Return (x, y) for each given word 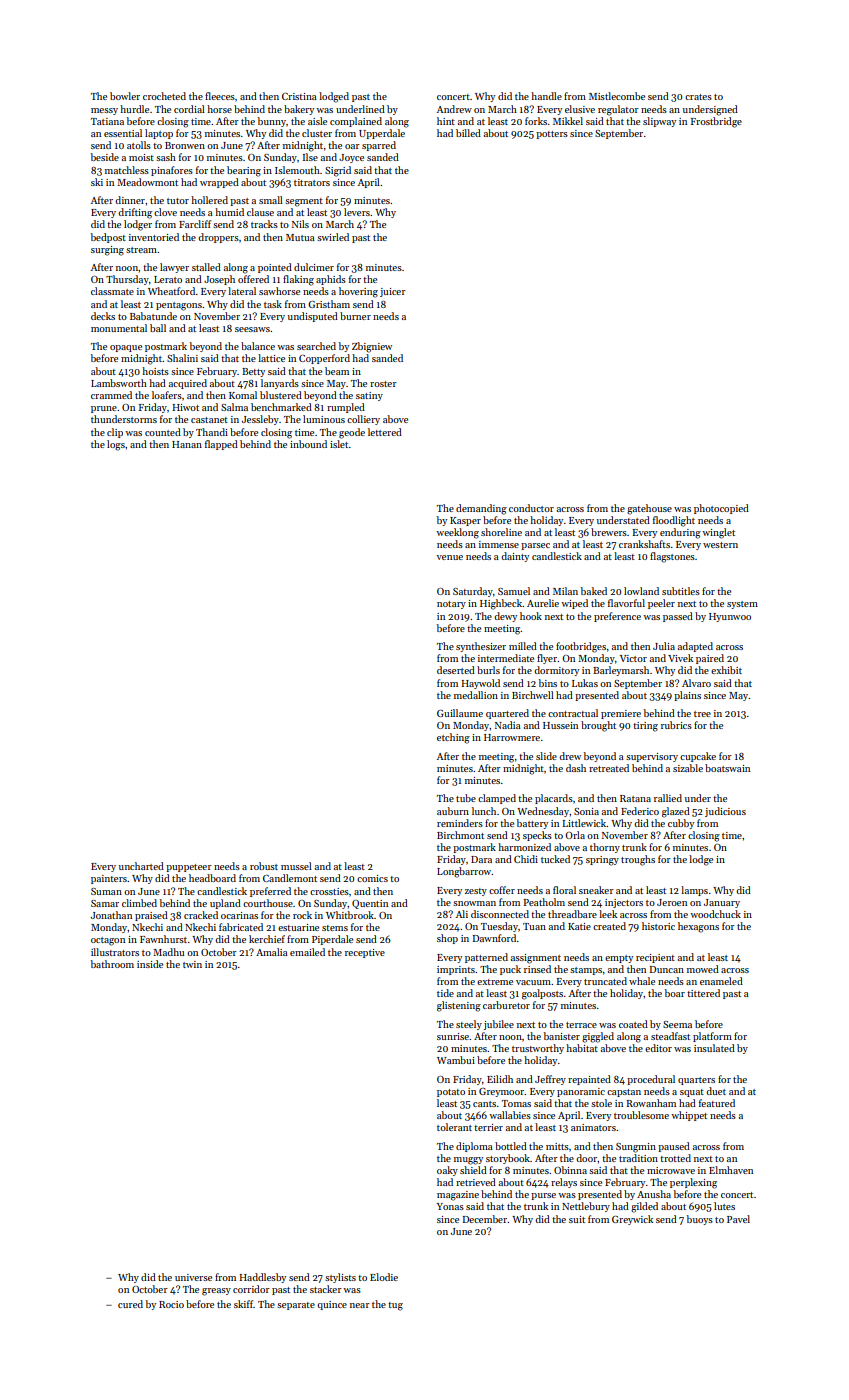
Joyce (351, 158)
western (720, 545)
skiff (244, 1304)
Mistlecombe (617, 96)
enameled (721, 981)
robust (264, 866)
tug (395, 1306)
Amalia (272, 952)
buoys (700, 1220)
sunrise (453, 1036)
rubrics (676, 725)
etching (453, 738)
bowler (125, 96)
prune (104, 409)
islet (339, 444)
